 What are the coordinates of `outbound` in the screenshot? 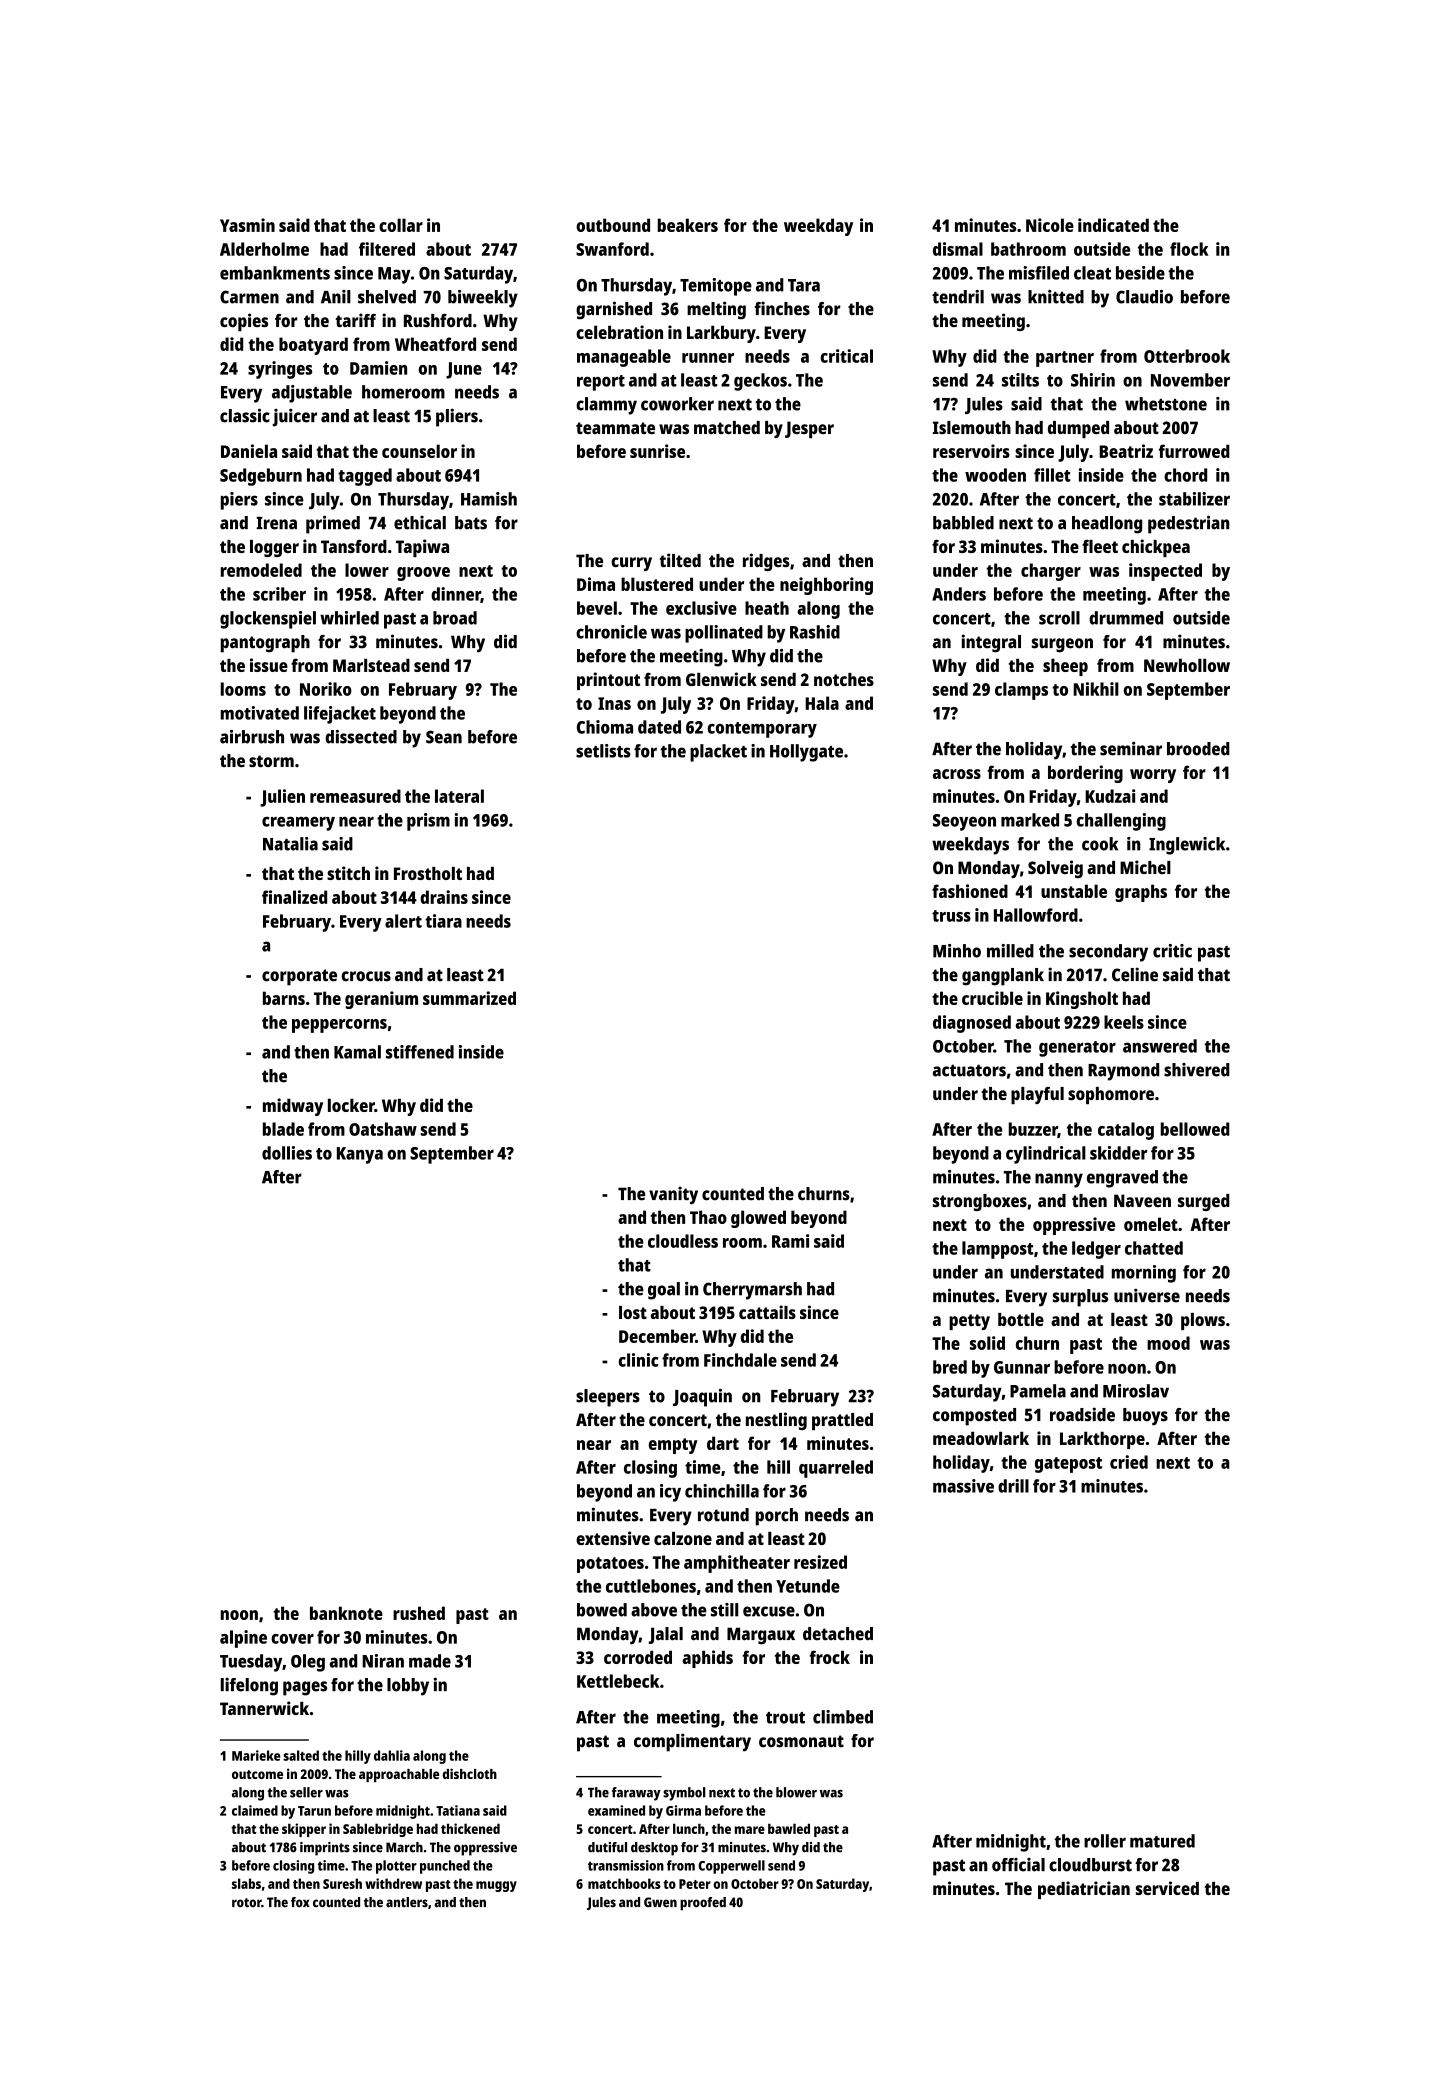 It's located at (613, 225).
